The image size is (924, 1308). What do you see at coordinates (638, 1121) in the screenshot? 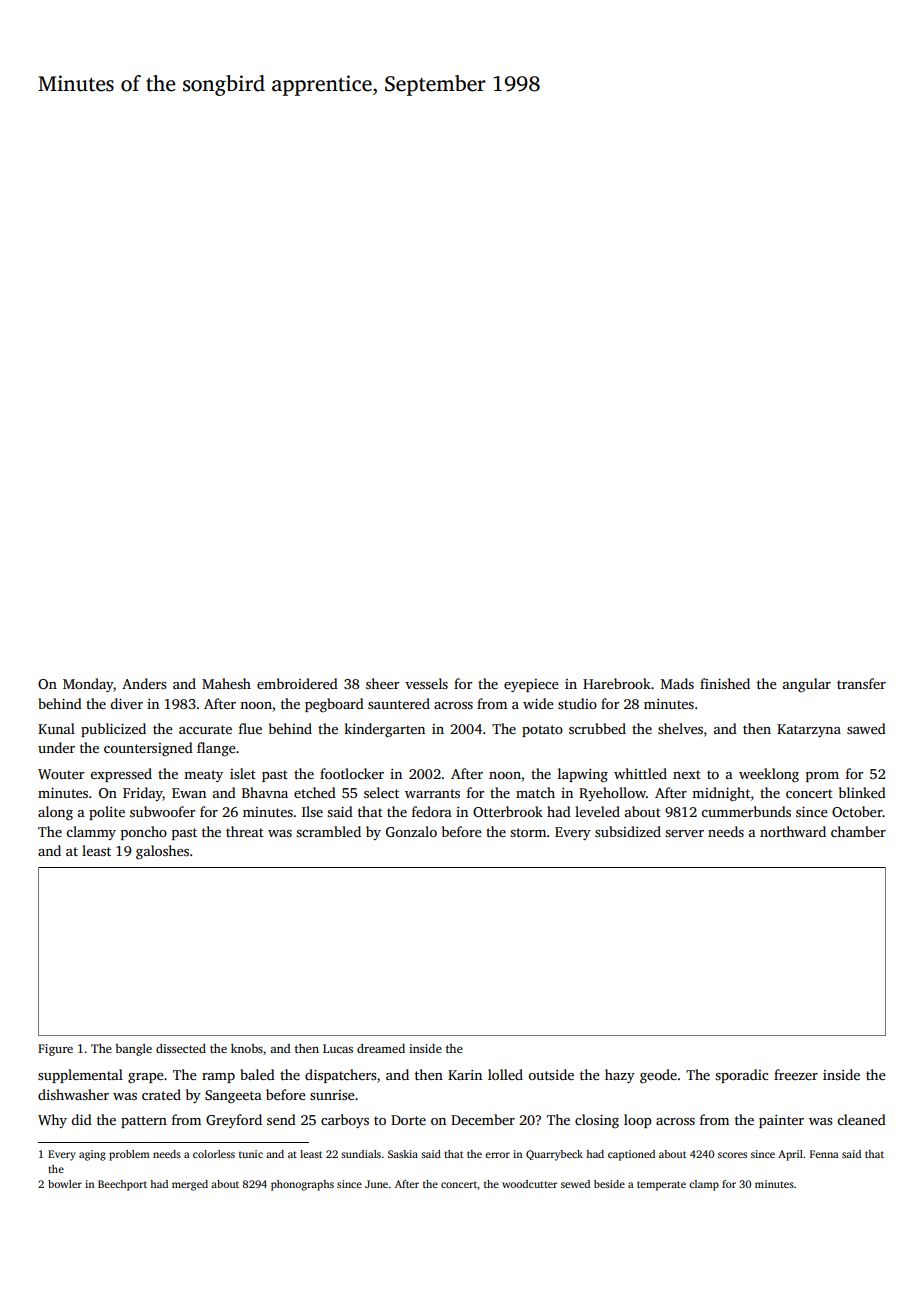
I see `loop` at bounding box center [638, 1121].
